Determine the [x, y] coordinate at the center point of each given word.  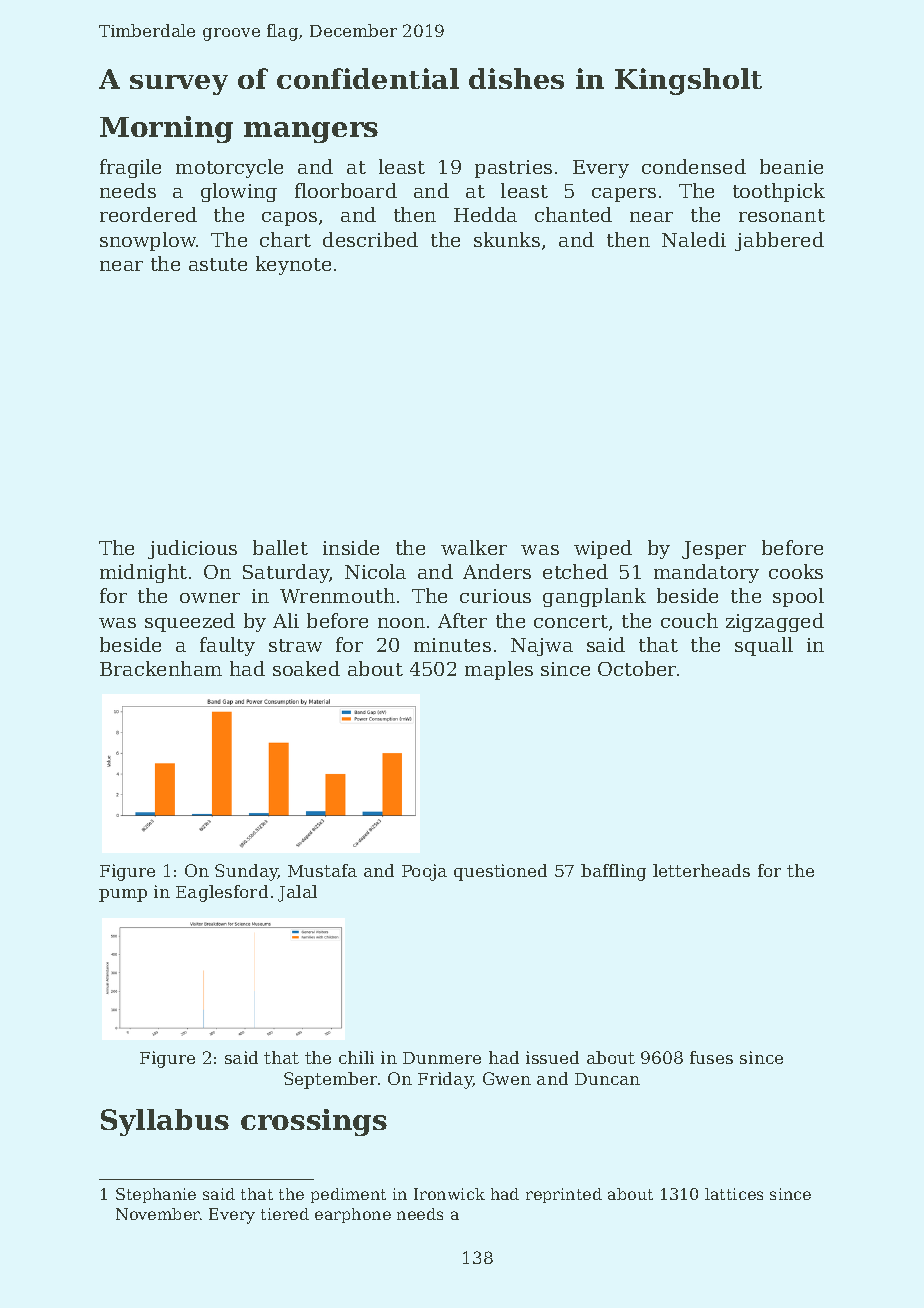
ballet [280, 547]
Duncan [607, 1079]
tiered [285, 1214]
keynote [293, 265]
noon [401, 623]
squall [764, 646]
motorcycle [229, 168]
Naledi [694, 239]
